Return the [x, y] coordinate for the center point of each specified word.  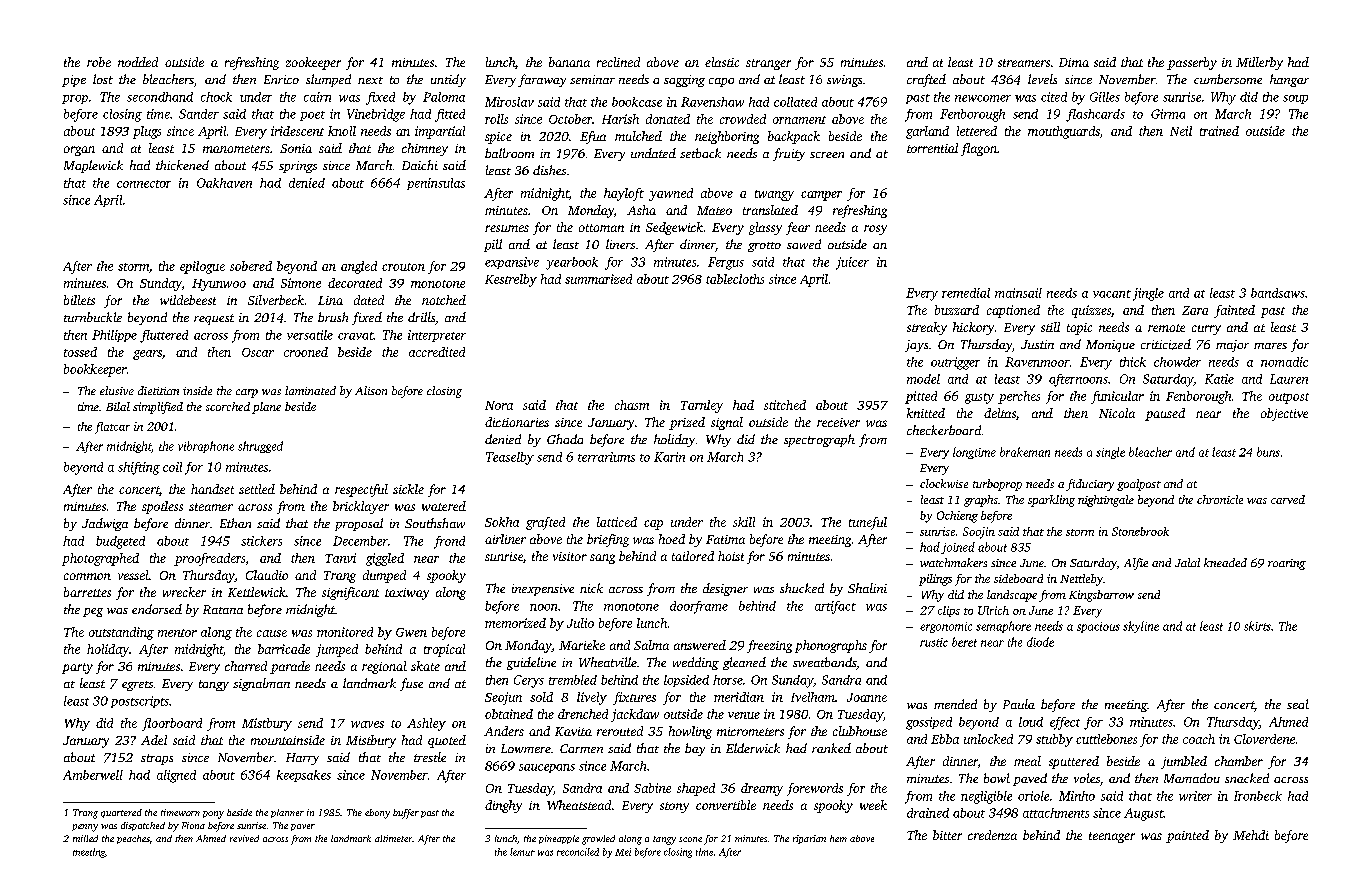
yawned [671, 194]
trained [1219, 131]
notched [444, 300]
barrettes [87, 592]
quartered [121, 813]
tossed [80, 352]
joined [958, 548]
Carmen [581, 748]
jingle [1148, 294]
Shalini [867, 588]
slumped [328, 80]
